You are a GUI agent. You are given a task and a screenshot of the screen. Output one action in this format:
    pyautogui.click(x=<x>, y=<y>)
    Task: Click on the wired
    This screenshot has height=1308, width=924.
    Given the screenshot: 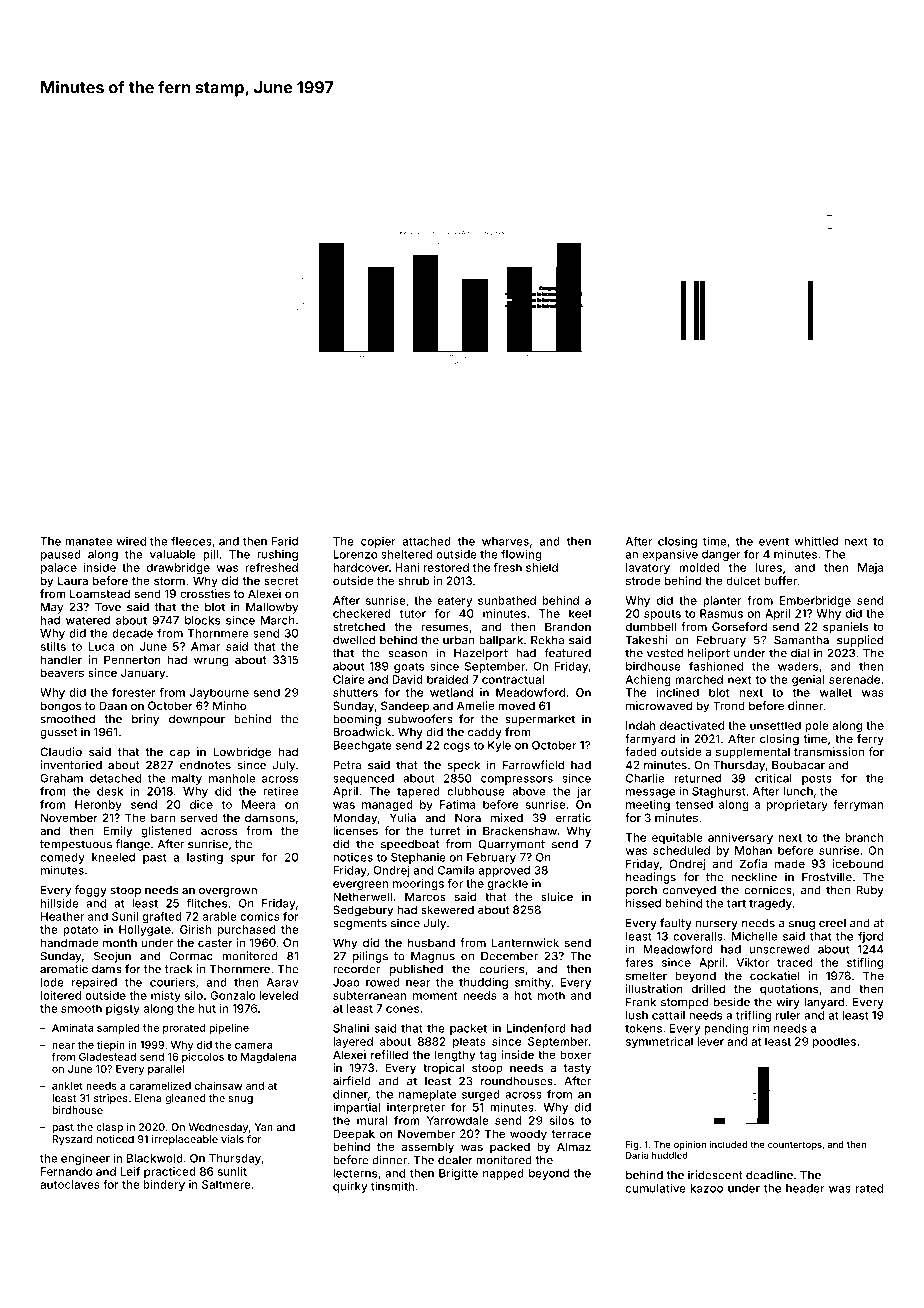 What is the action you would take?
    pyautogui.click(x=131, y=541)
